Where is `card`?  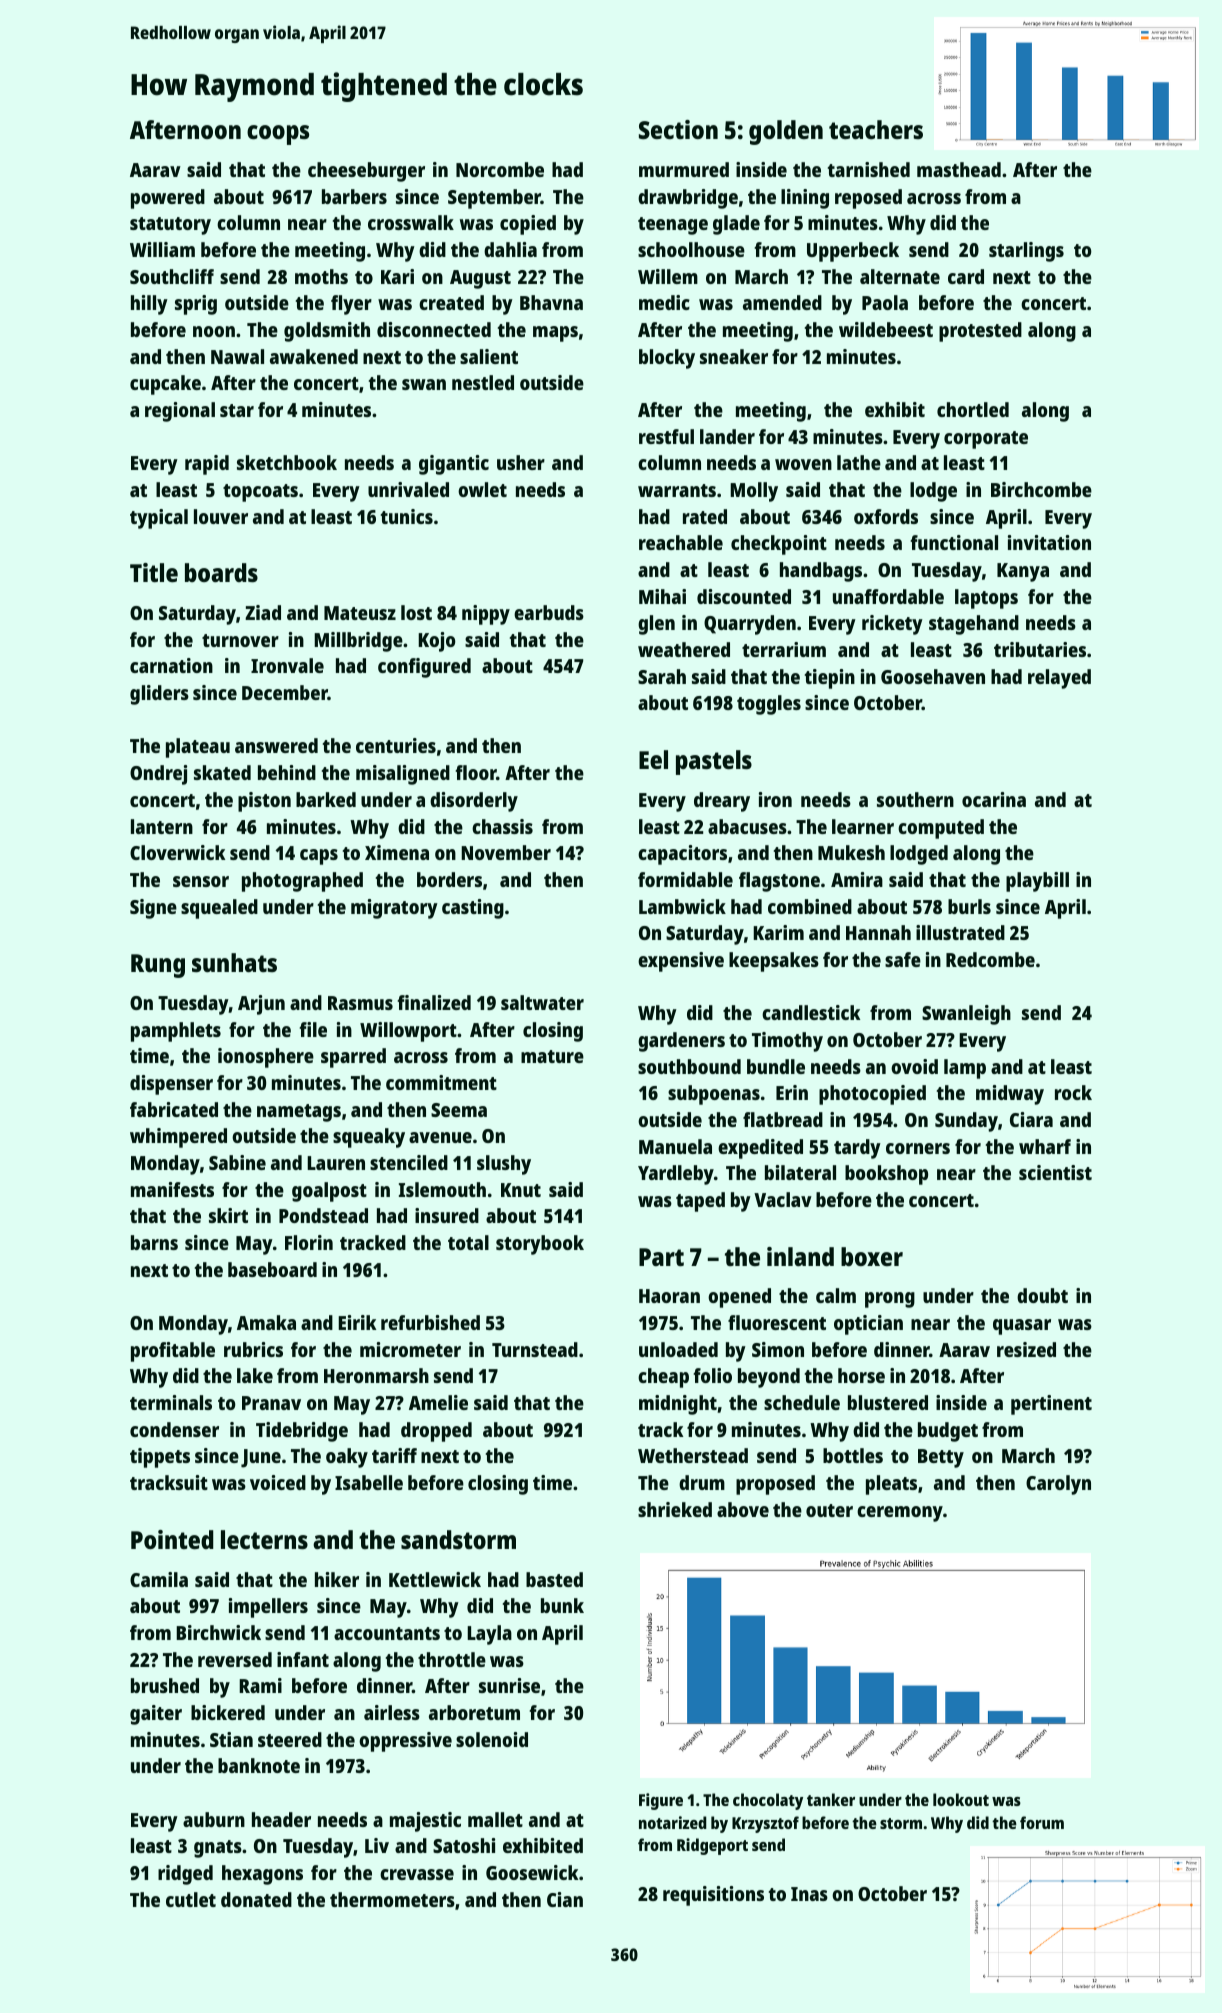 card is located at coordinates (966, 276).
